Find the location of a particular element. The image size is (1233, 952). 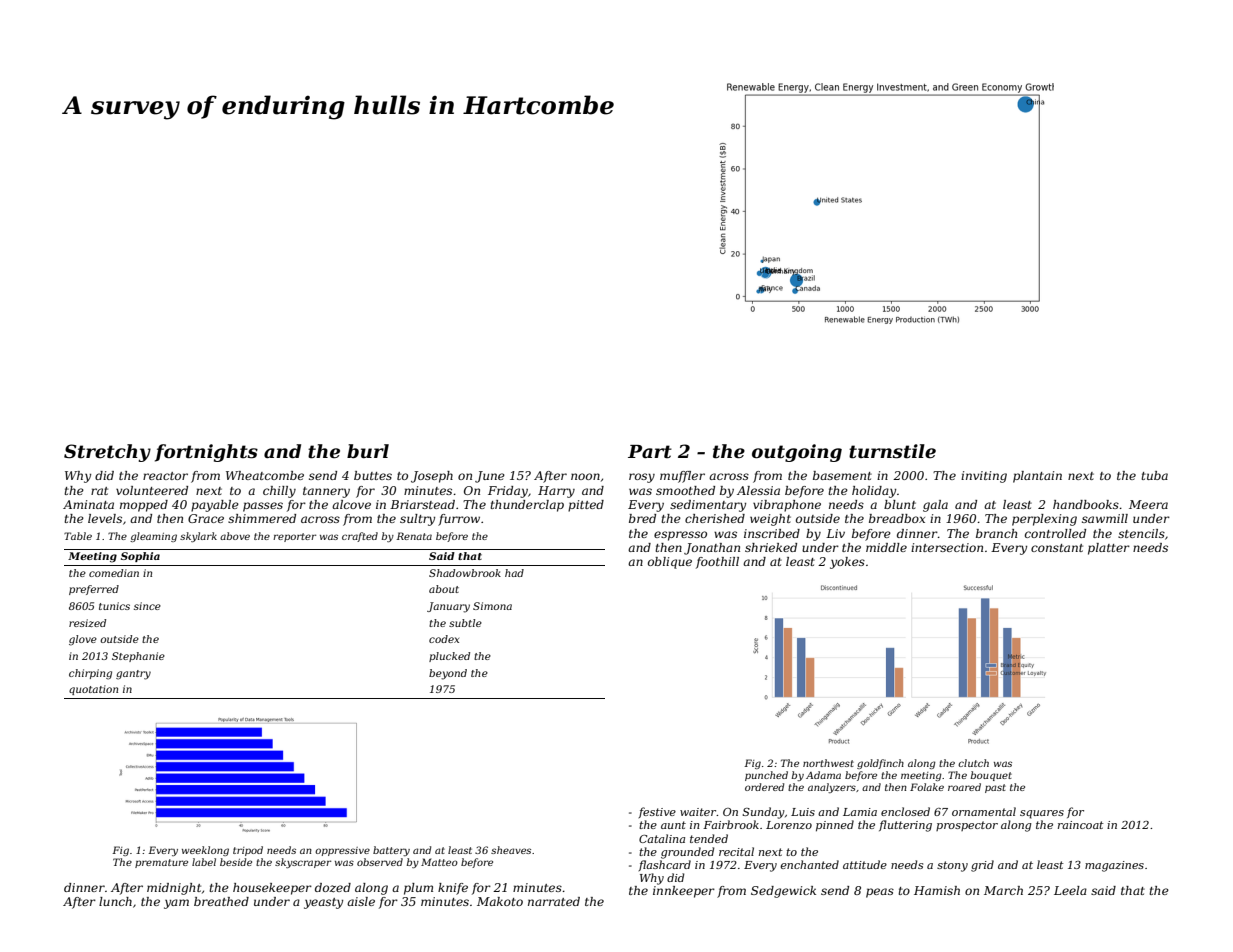

noon is located at coordinates (585, 476).
